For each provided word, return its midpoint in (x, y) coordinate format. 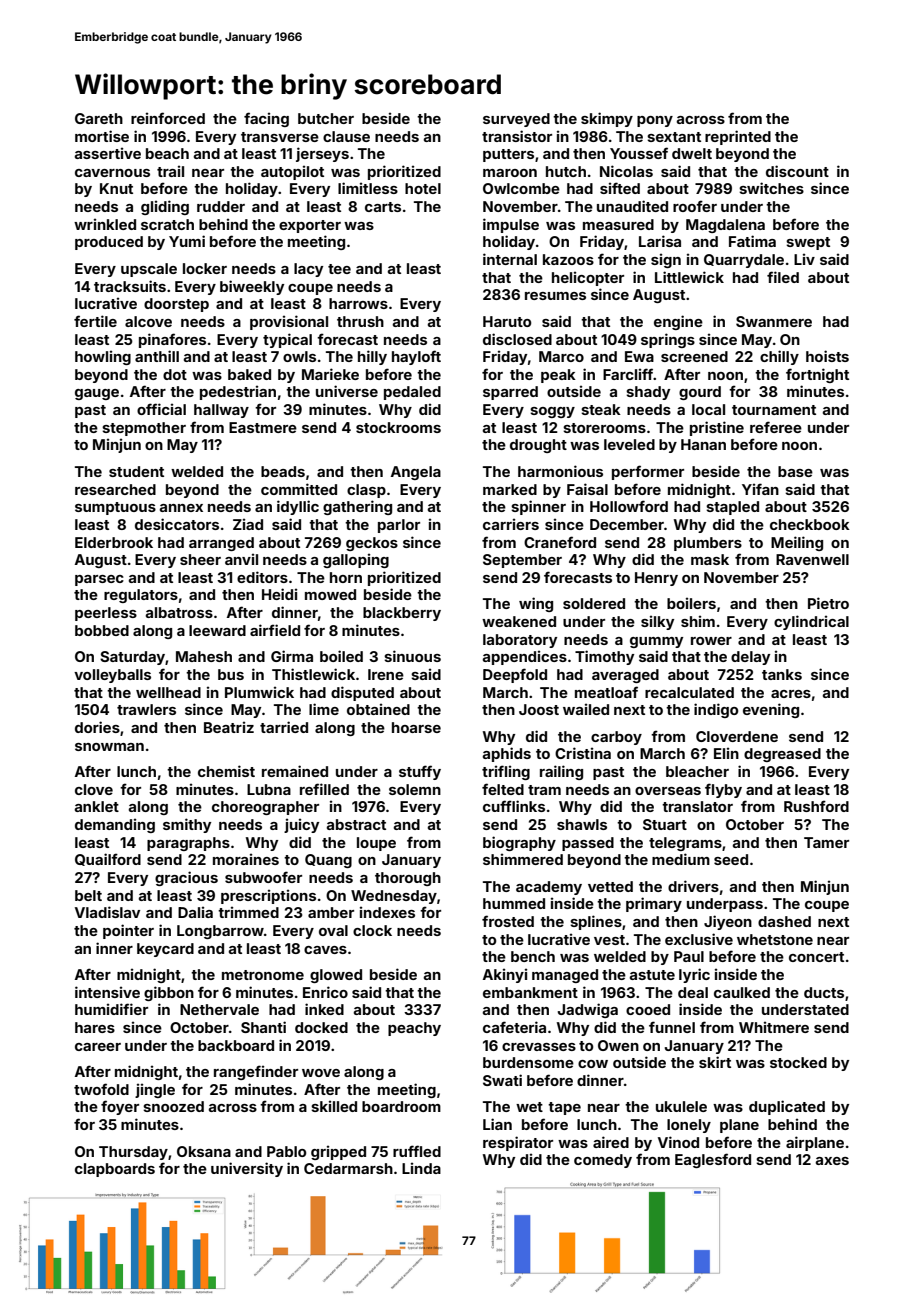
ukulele (681, 1106)
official (161, 409)
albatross (179, 612)
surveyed (516, 120)
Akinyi (505, 975)
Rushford (816, 806)
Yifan (760, 489)
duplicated (787, 1107)
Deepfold (515, 675)
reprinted (738, 137)
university (247, 1169)
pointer (128, 931)
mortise (102, 136)
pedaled (412, 393)
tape (564, 1108)
